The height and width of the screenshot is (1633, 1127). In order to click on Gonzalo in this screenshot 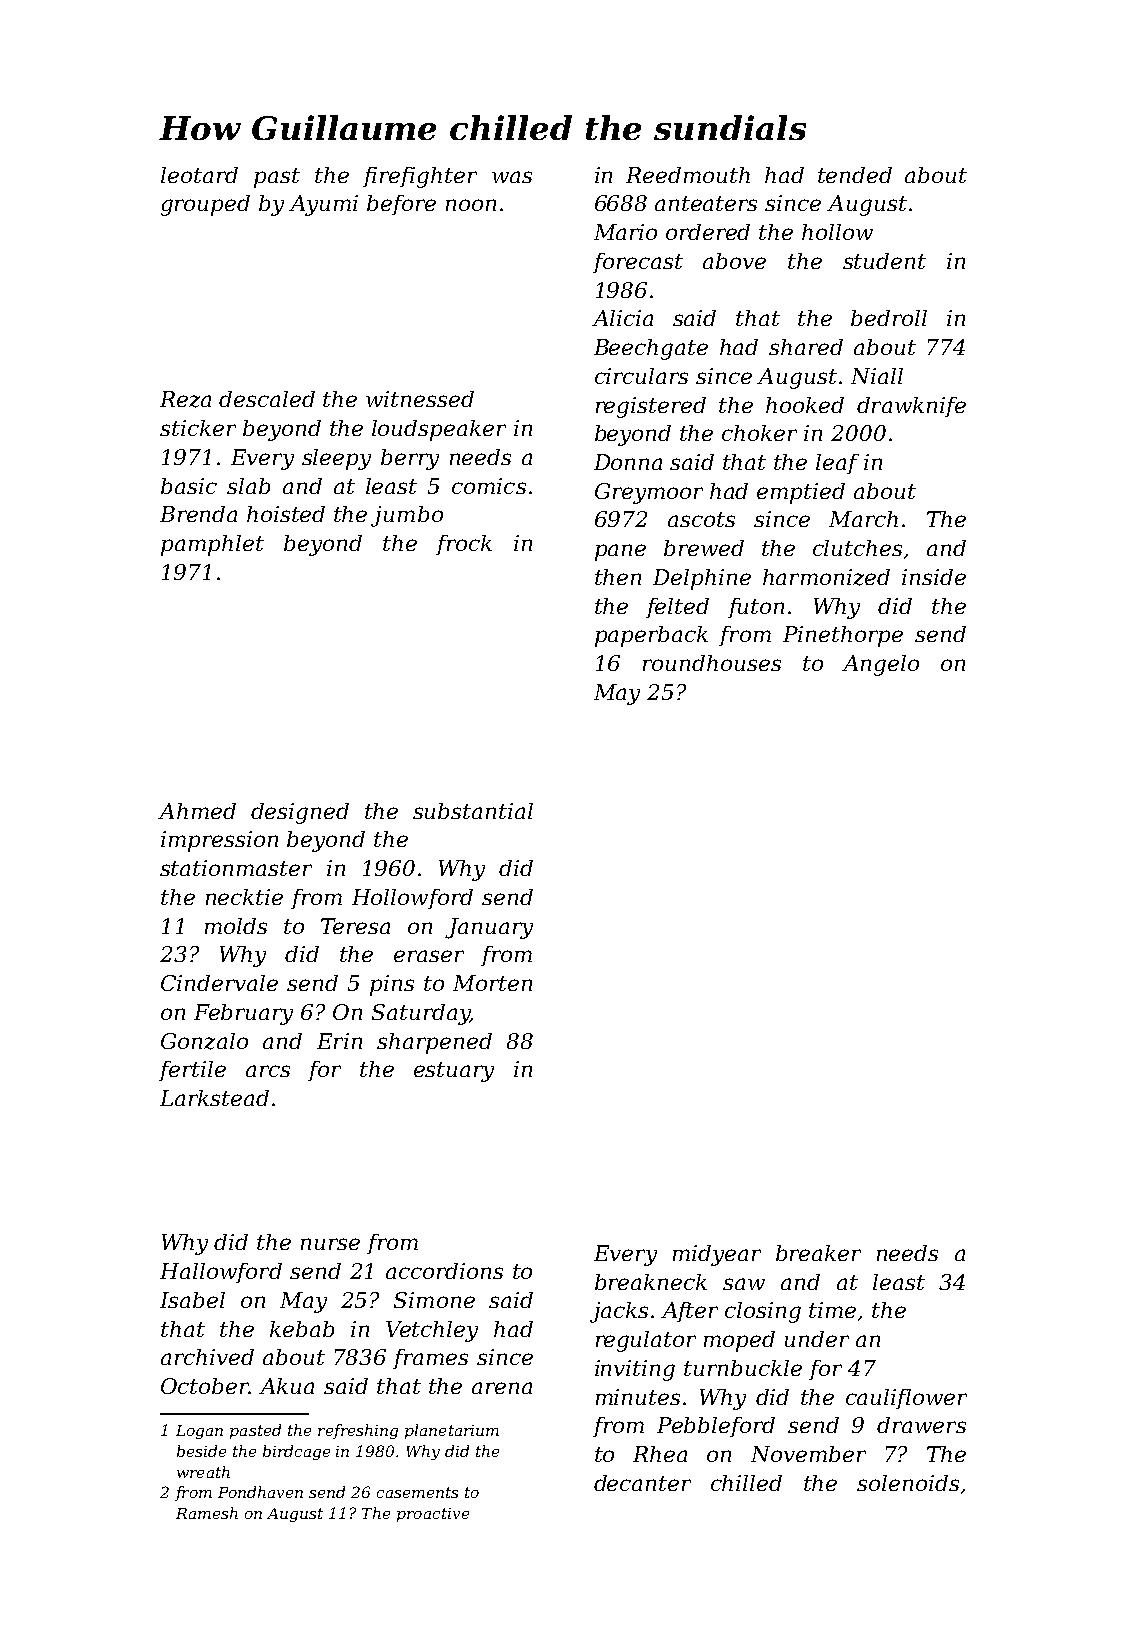, I will do `click(204, 1041)`.
